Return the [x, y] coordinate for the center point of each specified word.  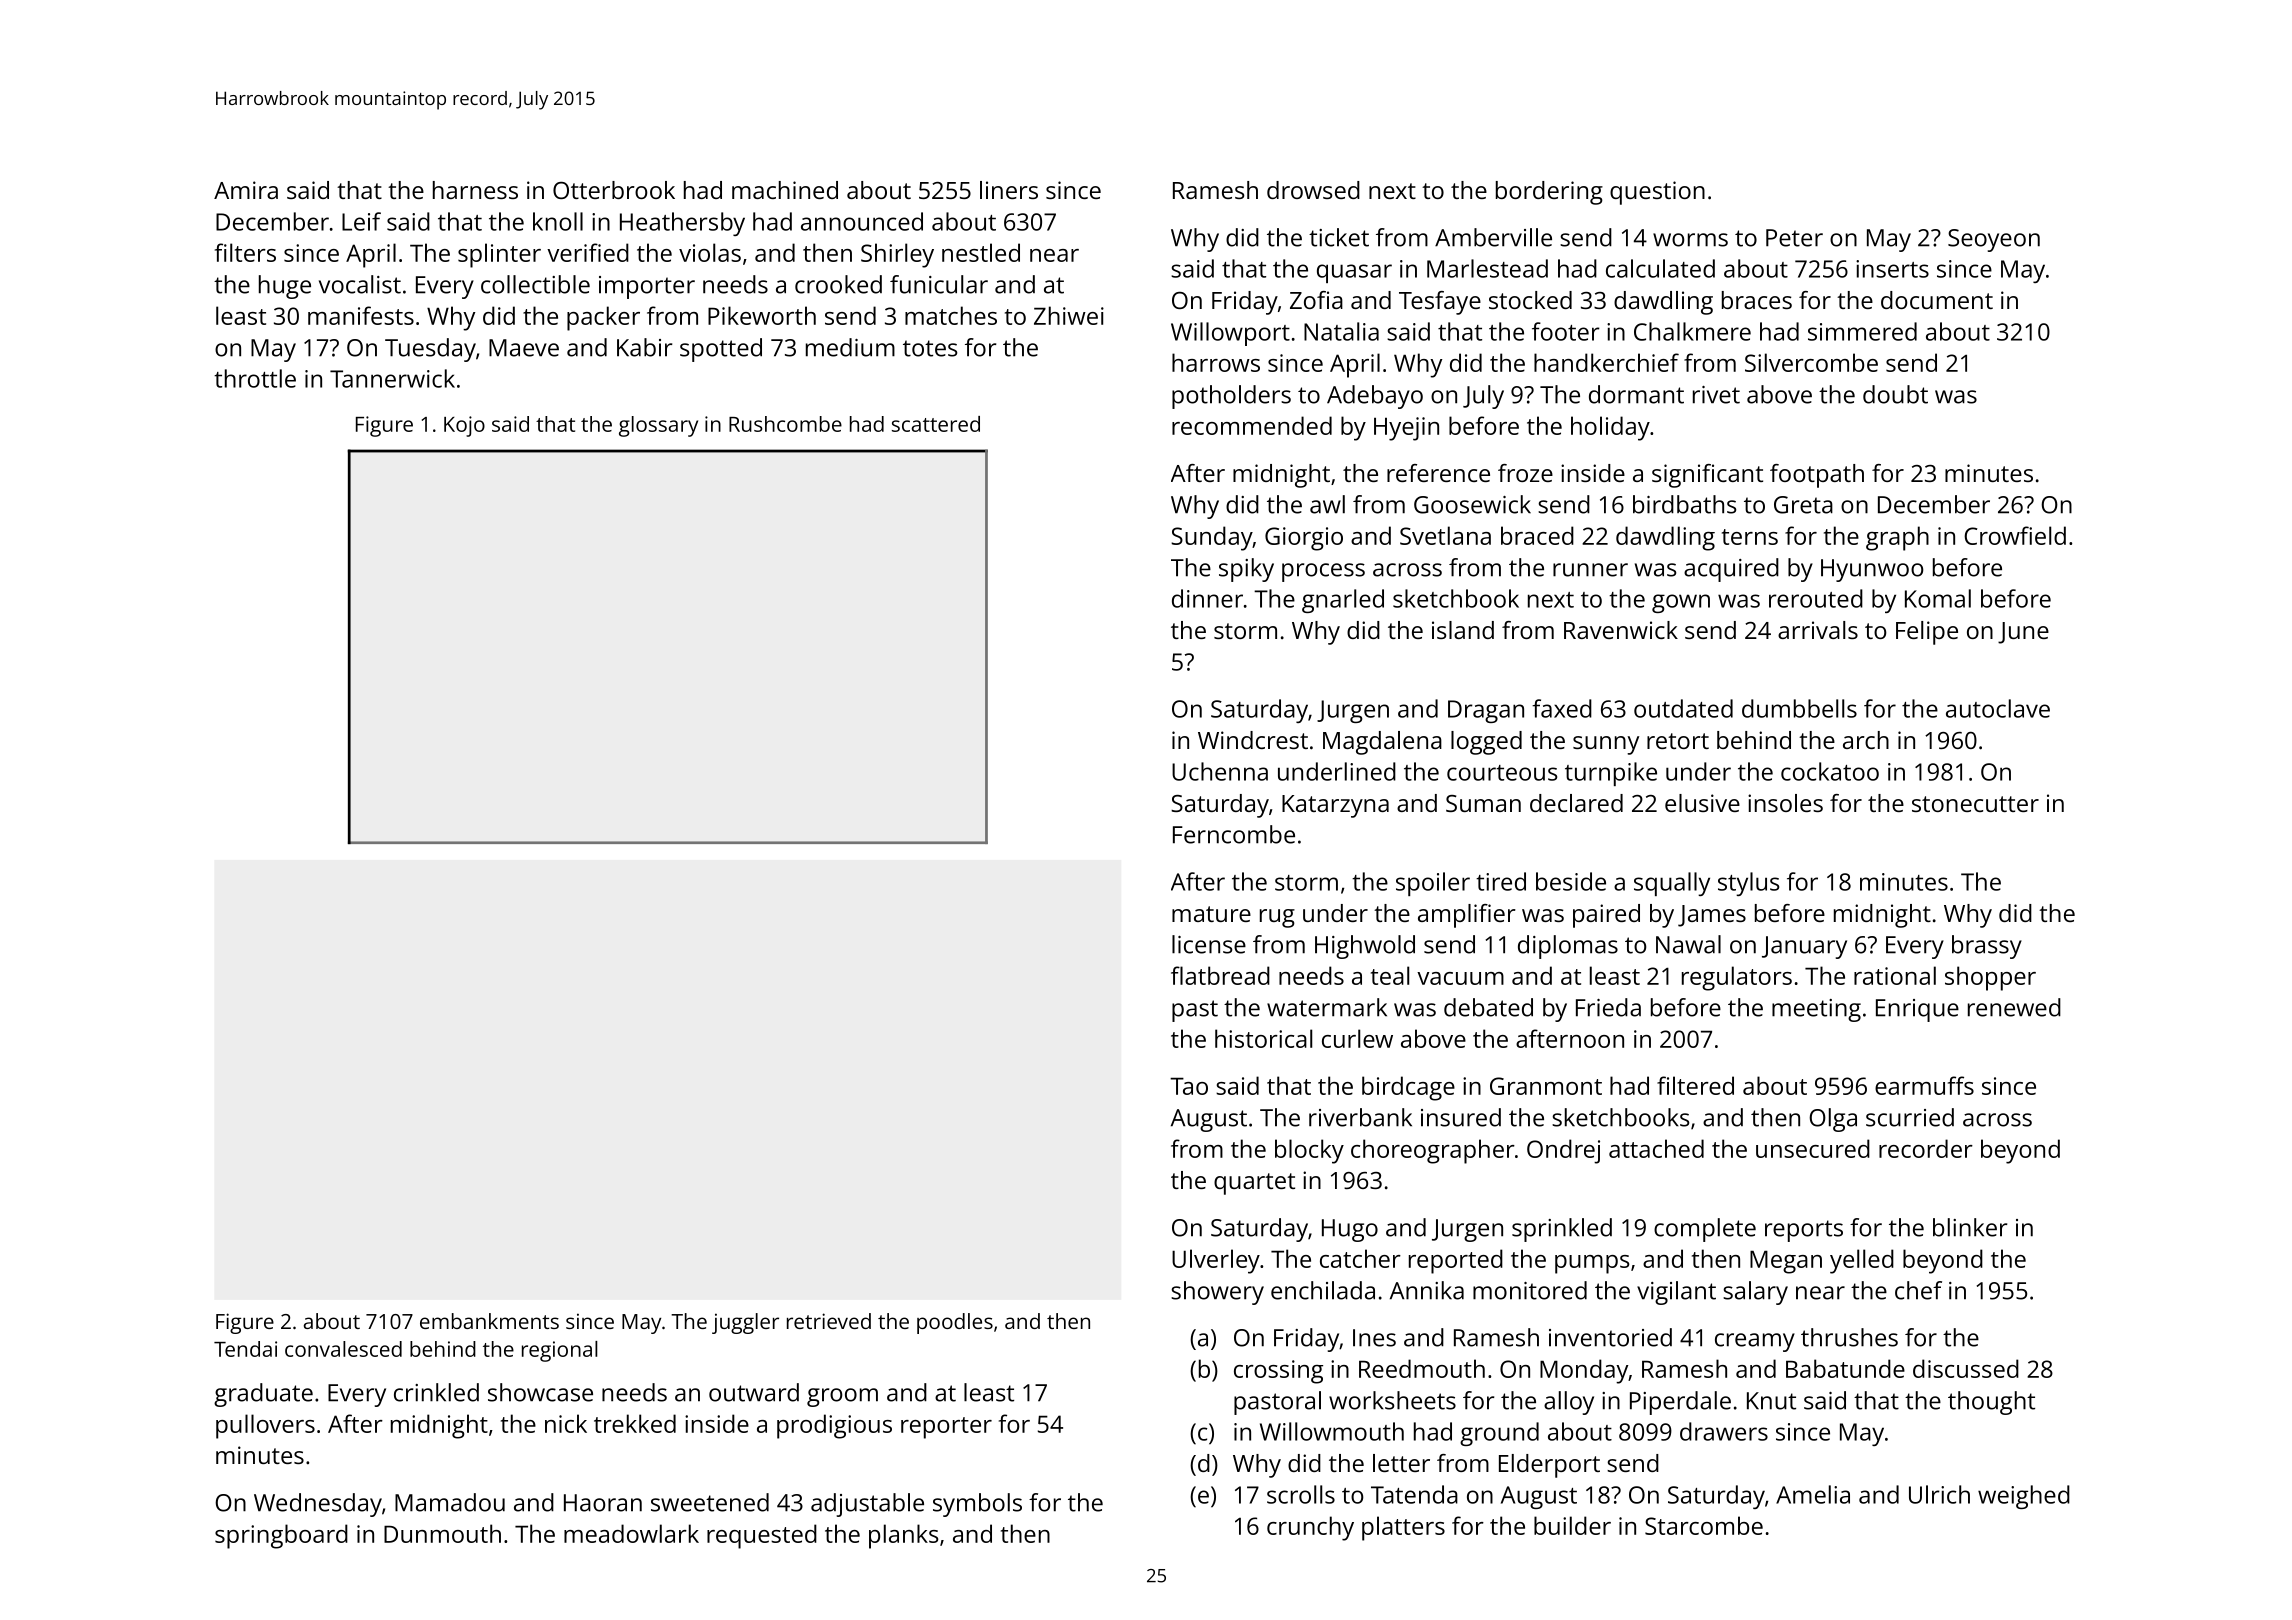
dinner [1207, 598]
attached [1656, 1148]
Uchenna [1220, 771]
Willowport [1230, 334]
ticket [1339, 237]
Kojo [464, 426]
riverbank [1360, 1117]
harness [475, 190]
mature [1211, 914]
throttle [255, 378]
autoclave [1998, 708]
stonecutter [1975, 804]
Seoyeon [1994, 240]
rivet [1716, 395]
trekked [635, 1423]
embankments [489, 1321]
